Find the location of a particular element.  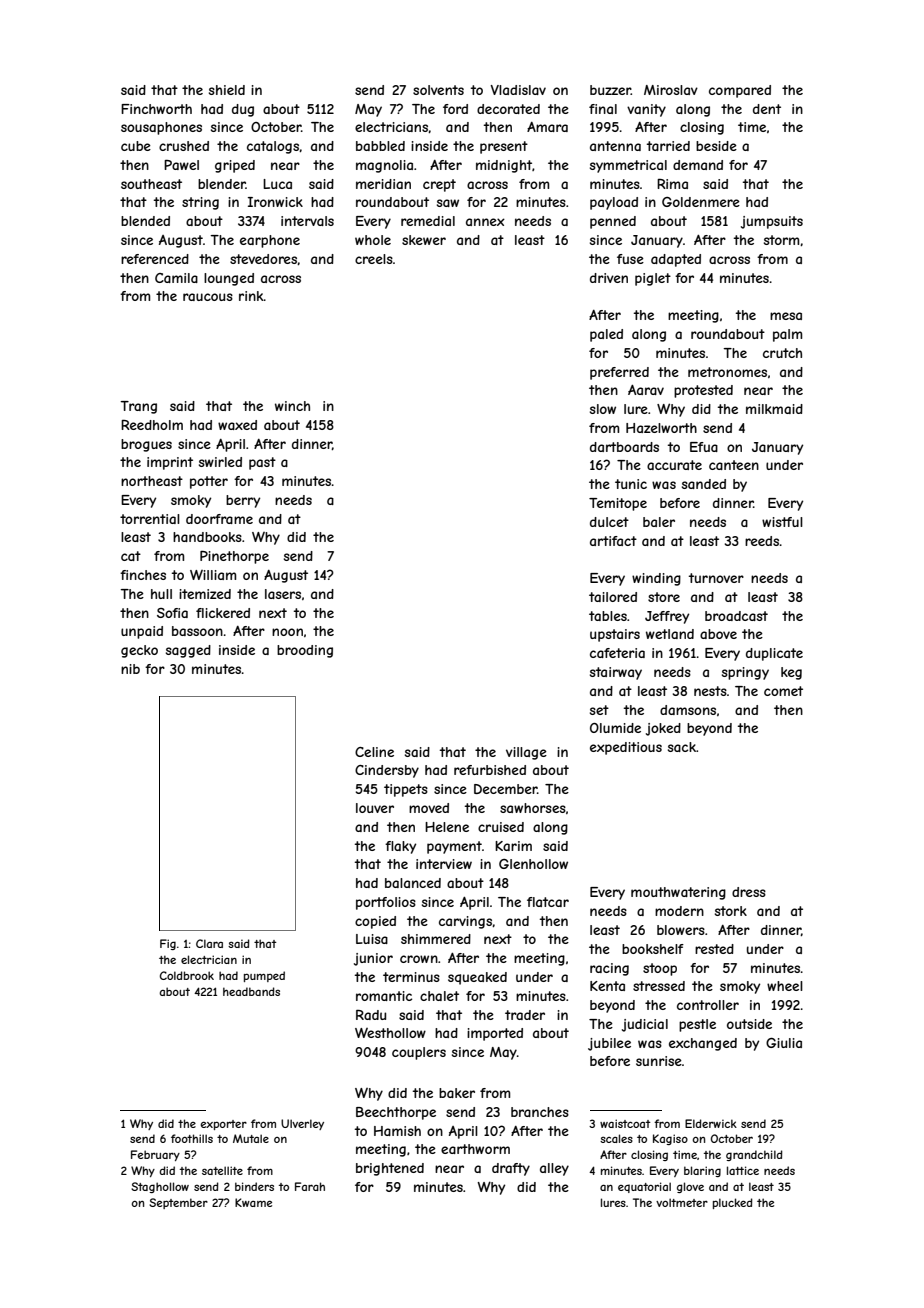

nib is located at coordinates (130, 669).
